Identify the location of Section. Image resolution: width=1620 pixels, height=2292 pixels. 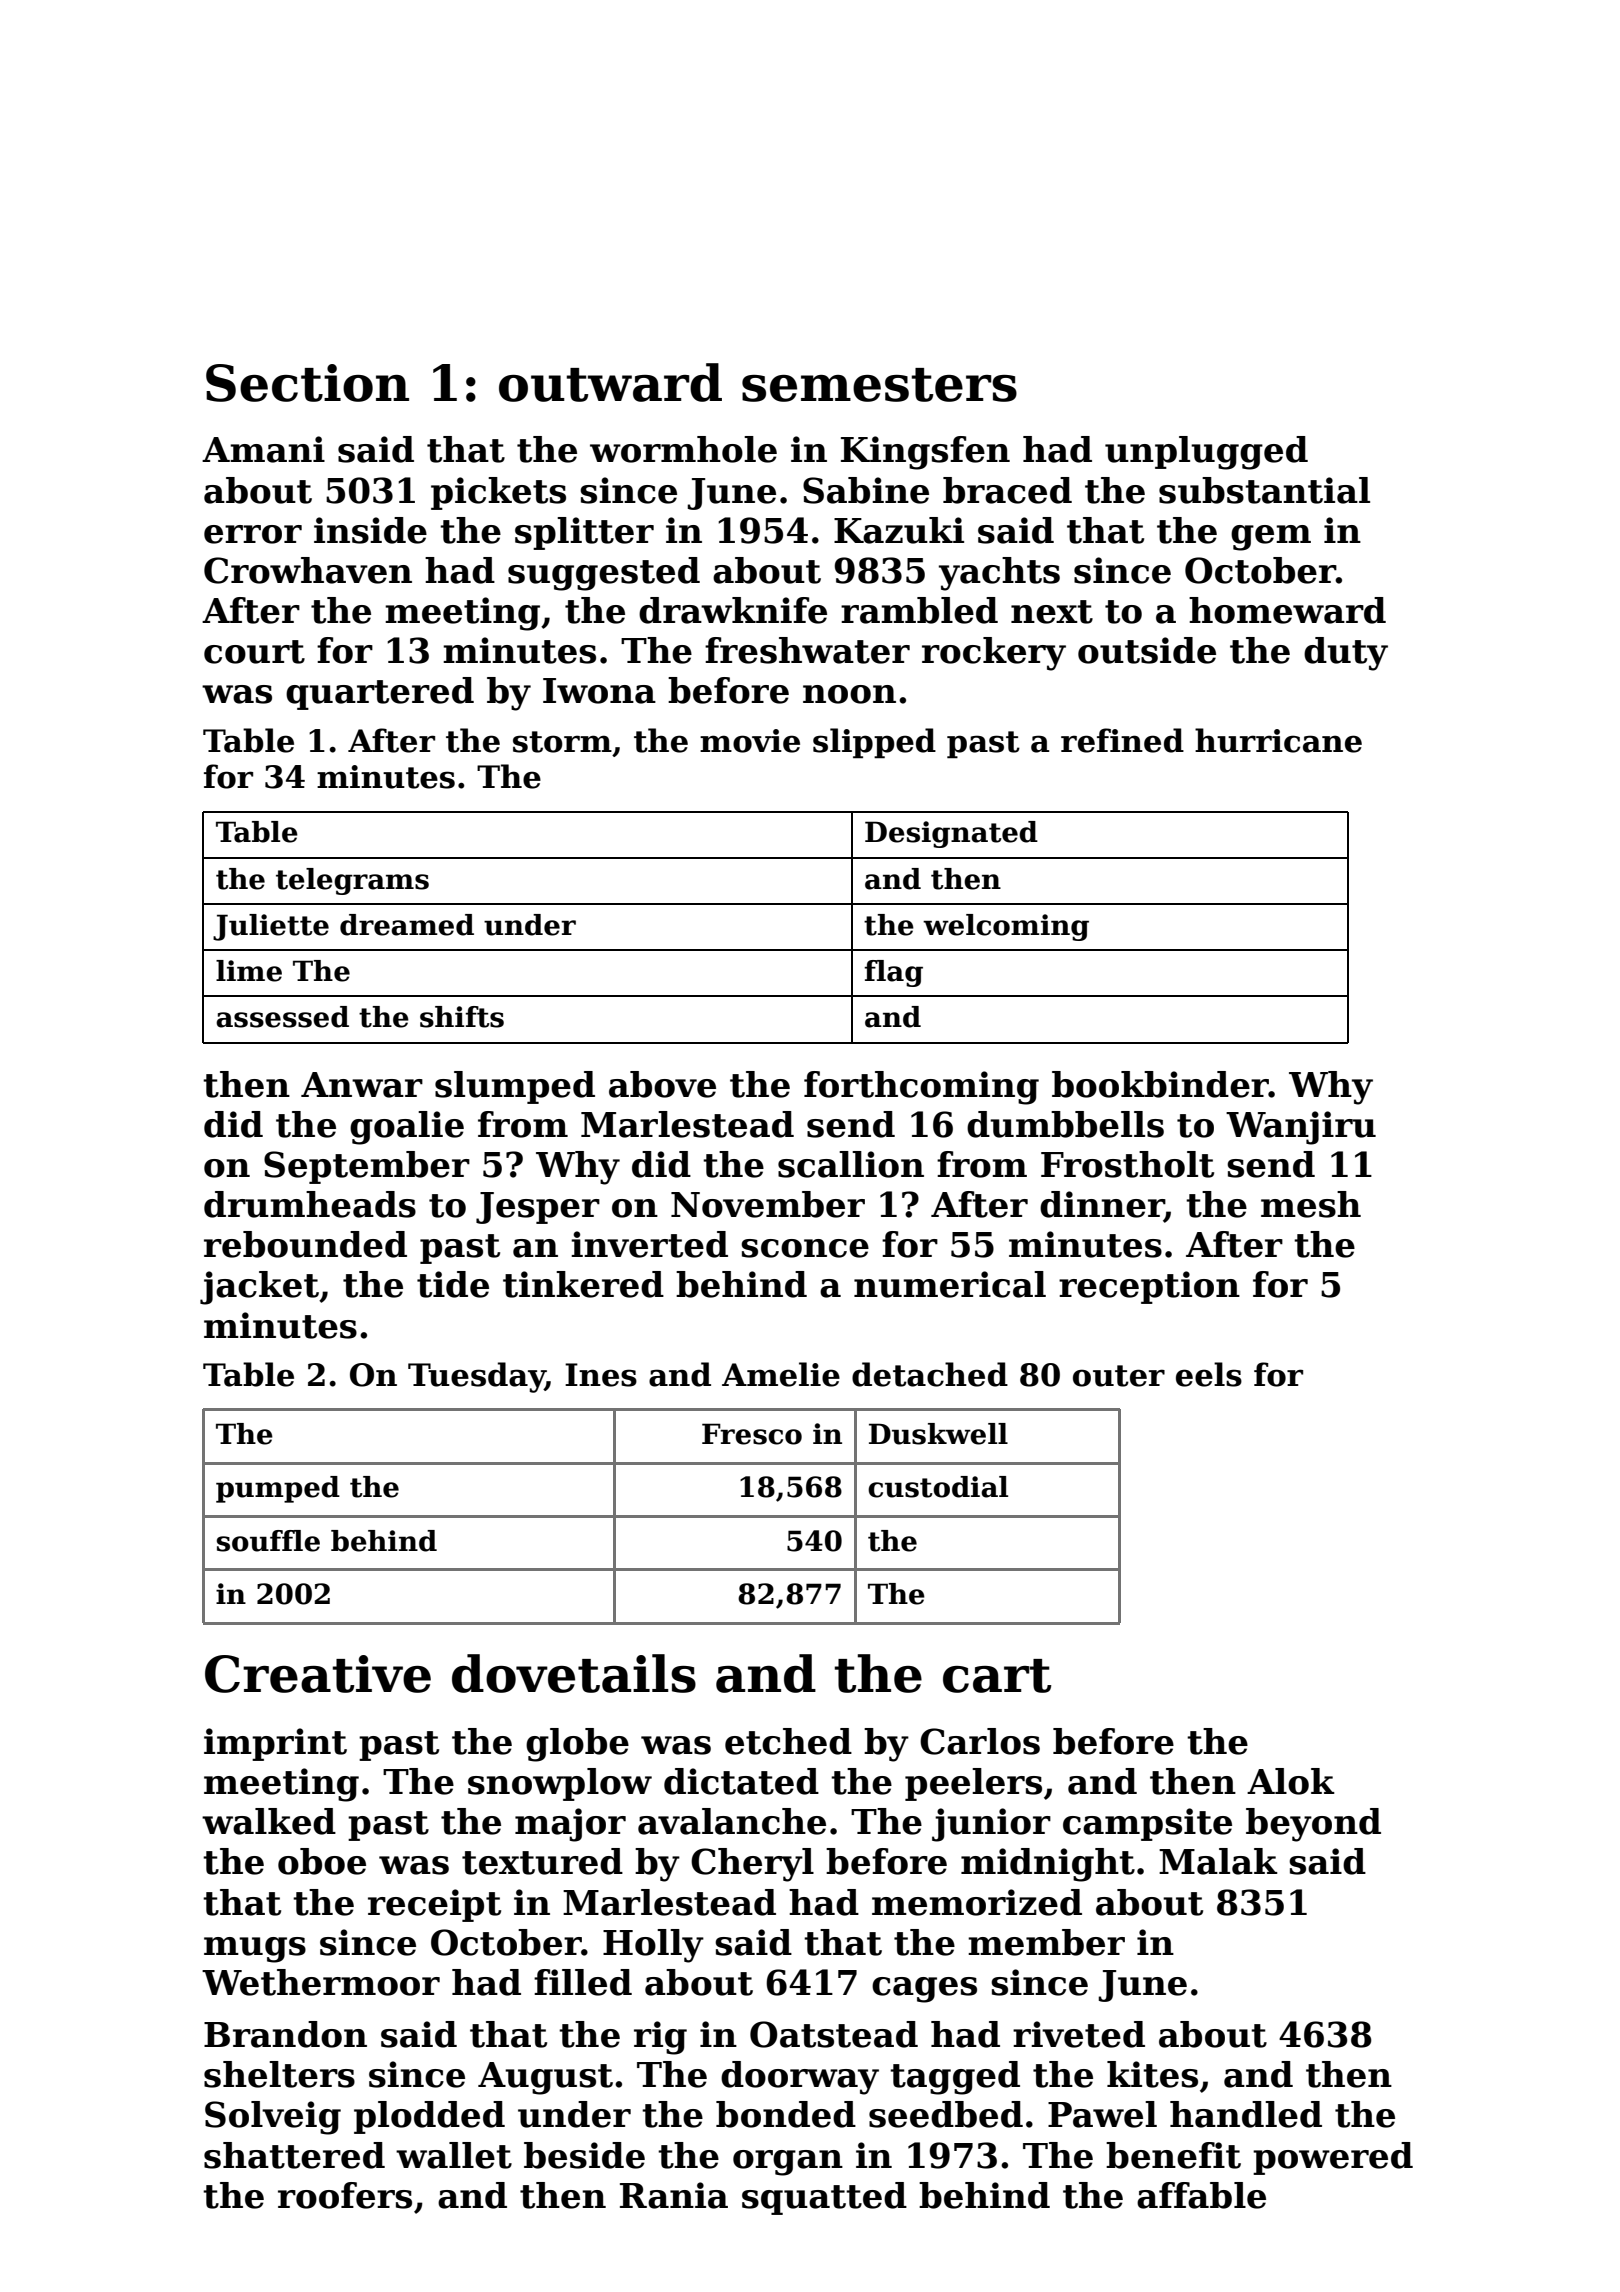
(307, 383).
